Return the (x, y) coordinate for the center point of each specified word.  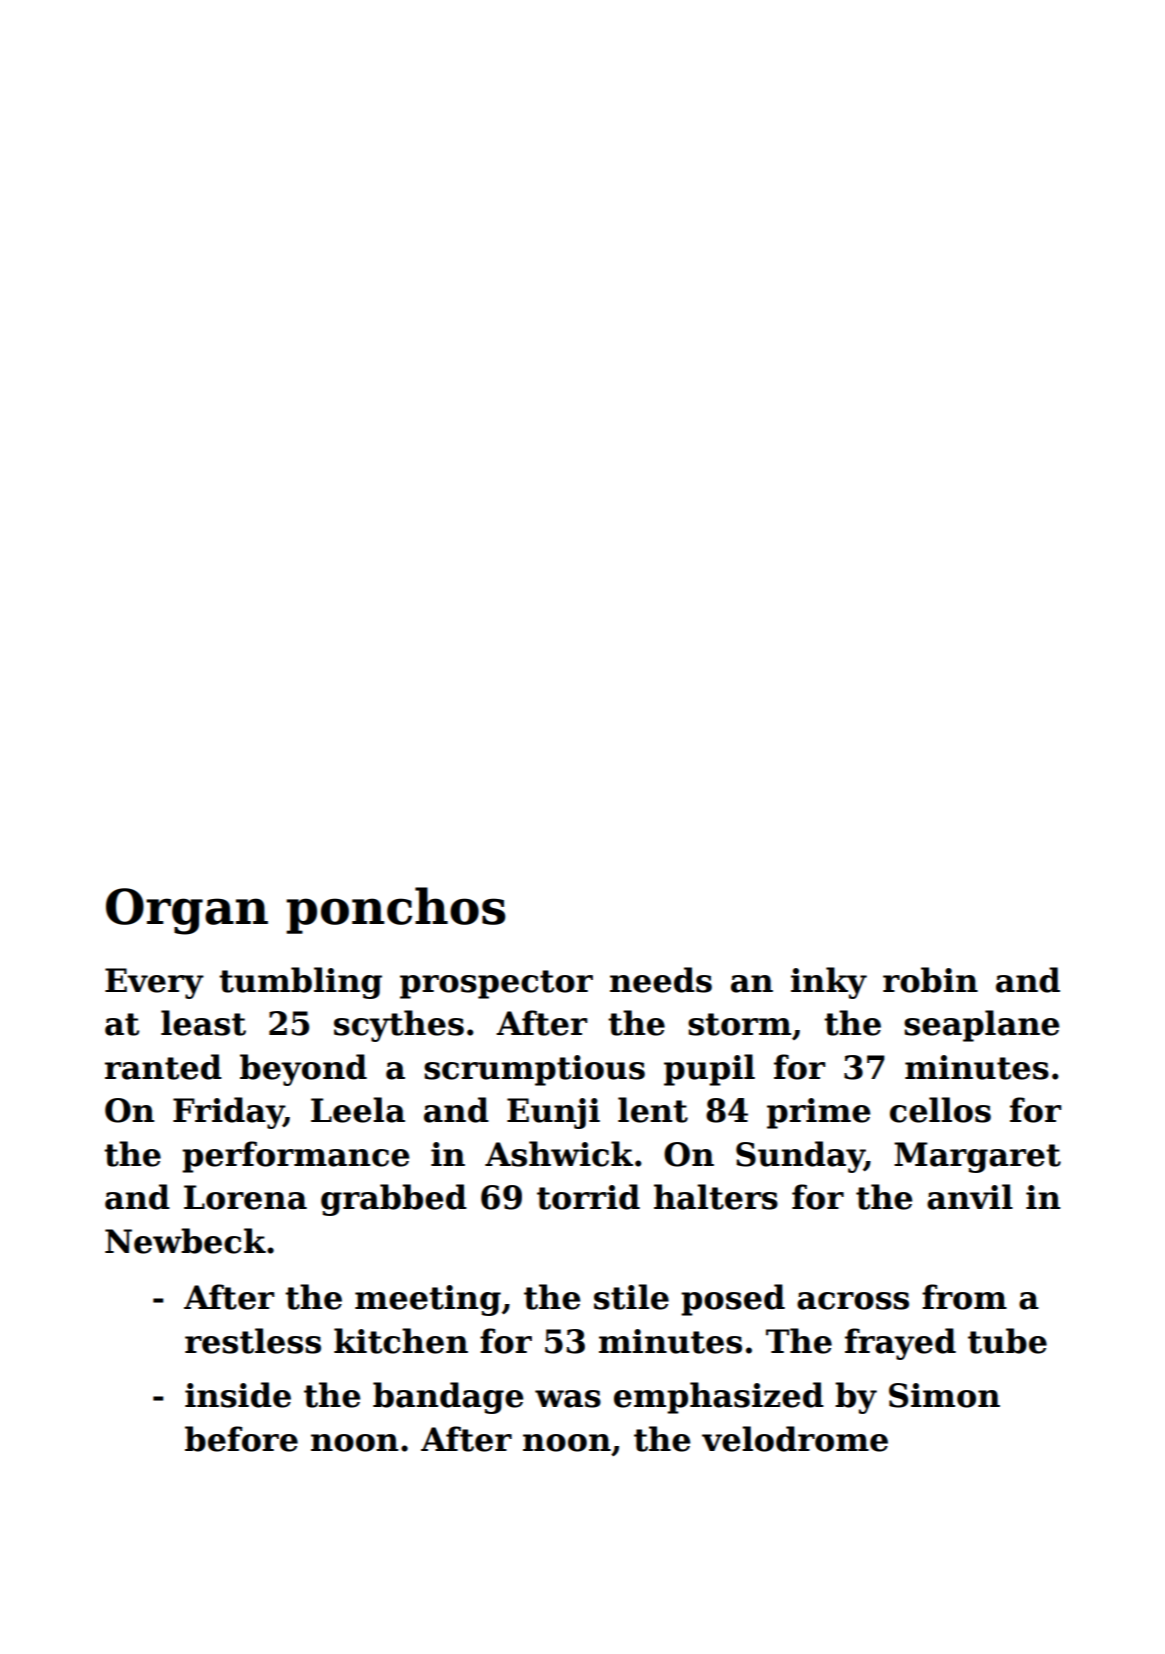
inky (829, 983)
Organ (187, 911)
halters (716, 1197)
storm (739, 1024)
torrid (588, 1197)
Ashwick (559, 1154)
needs (661, 980)
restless (253, 1341)
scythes (399, 1026)
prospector (496, 984)
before (241, 1439)
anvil (970, 1197)
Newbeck (185, 1241)
